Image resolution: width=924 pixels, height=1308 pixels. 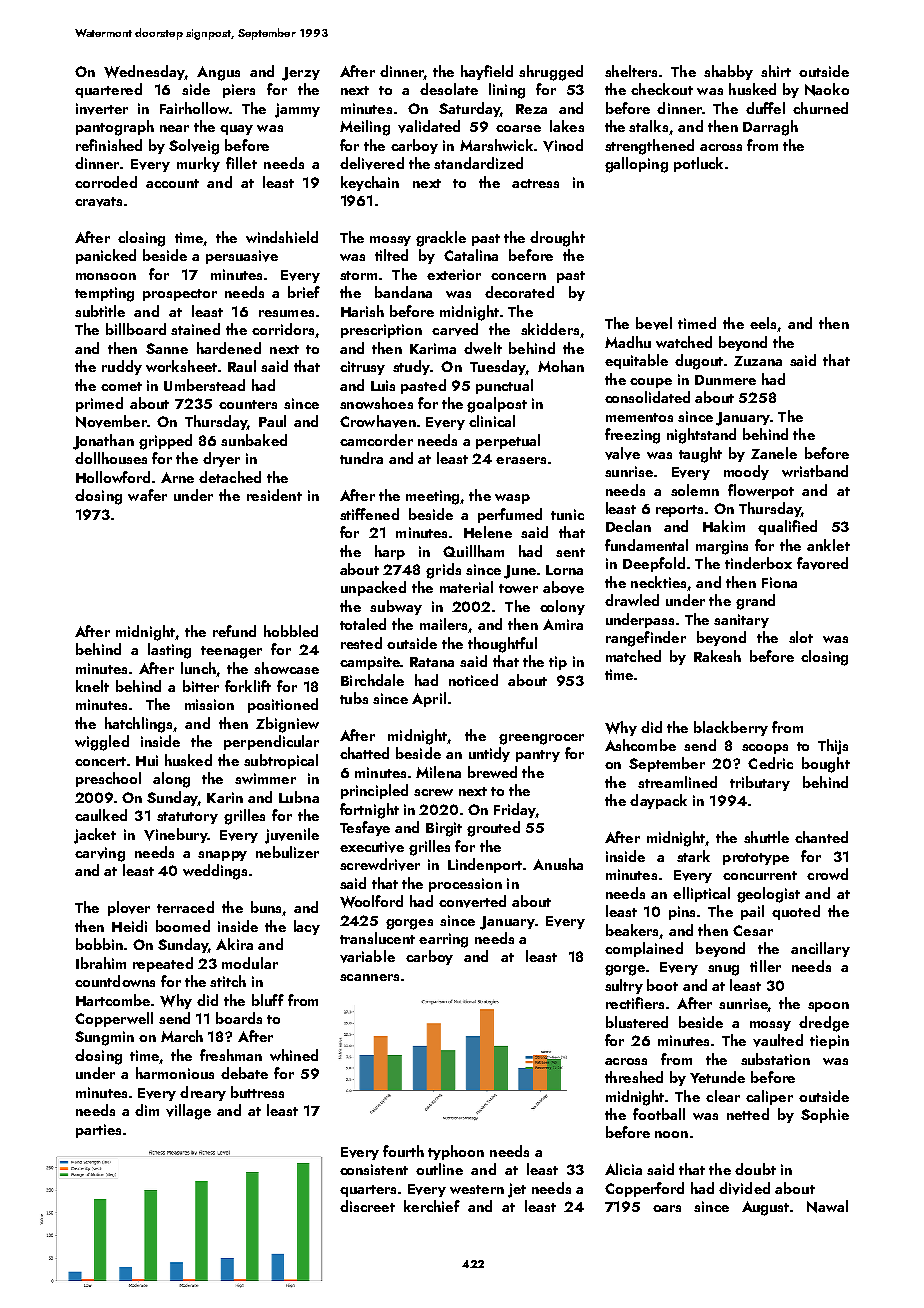 What do you see at coordinates (478, 163) in the page?
I see `standardized` at bounding box center [478, 163].
